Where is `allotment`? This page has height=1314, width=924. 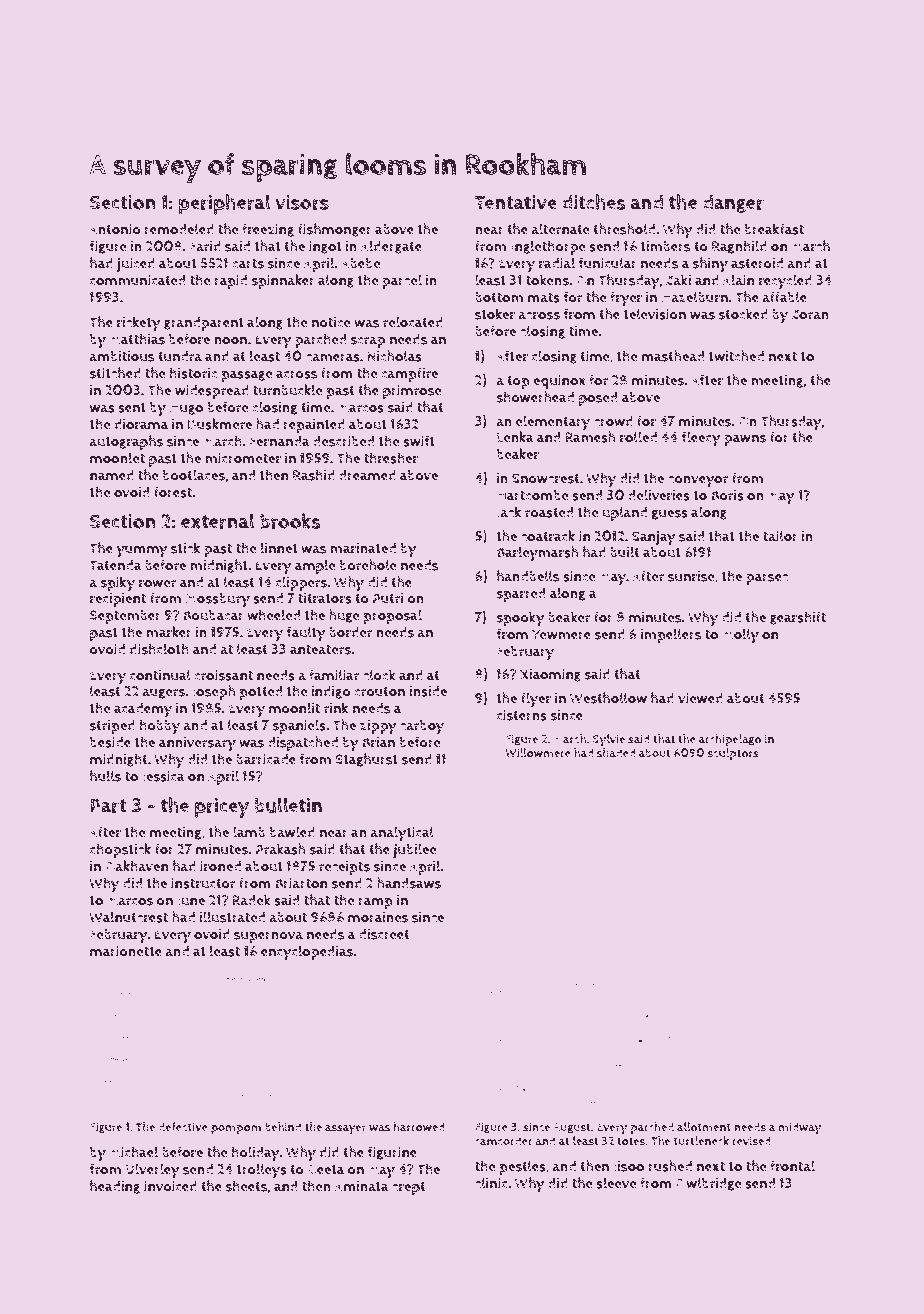 allotment is located at coordinates (704, 1127).
